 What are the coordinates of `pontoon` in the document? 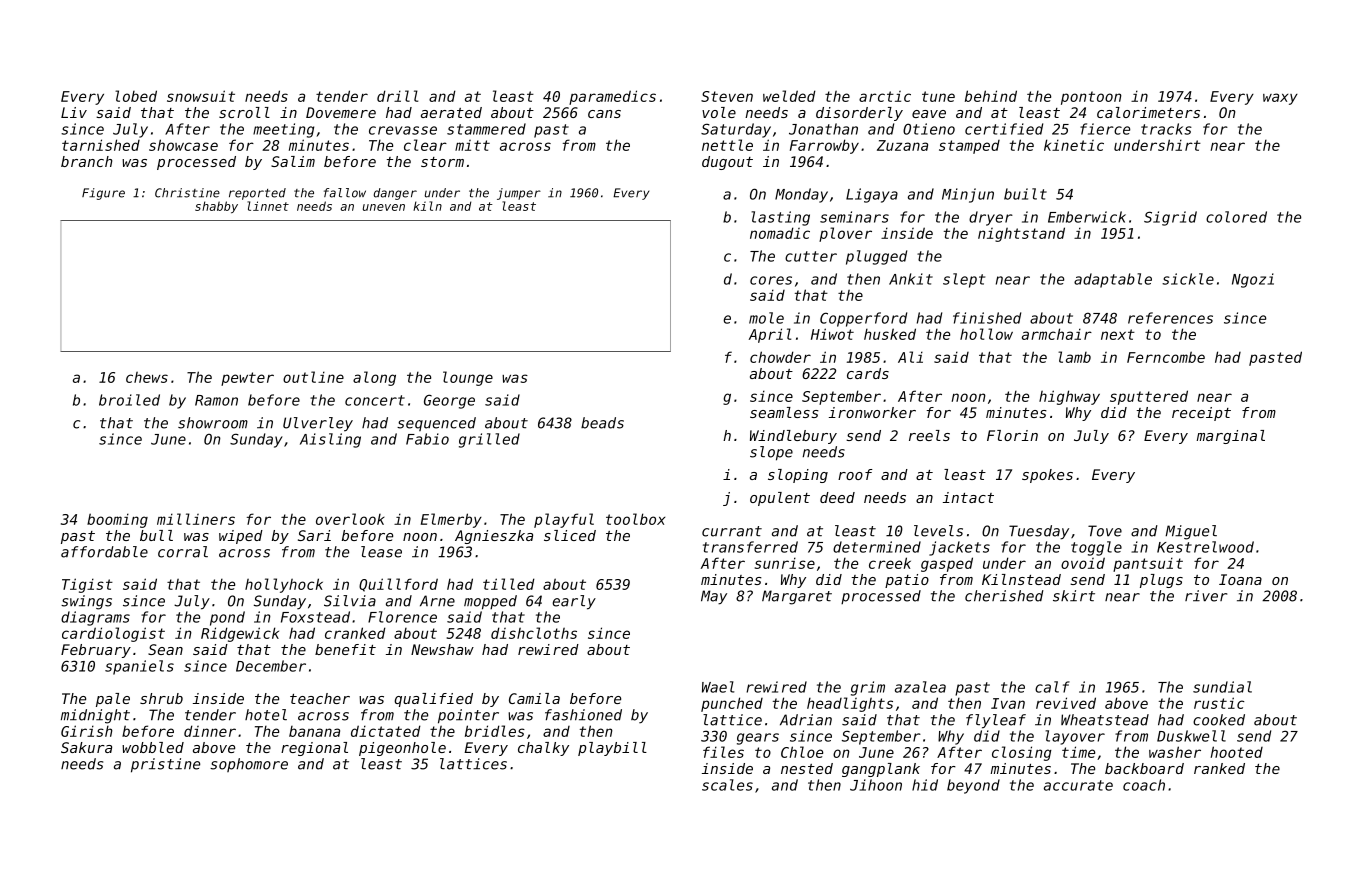 It's located at (1091, 98).
